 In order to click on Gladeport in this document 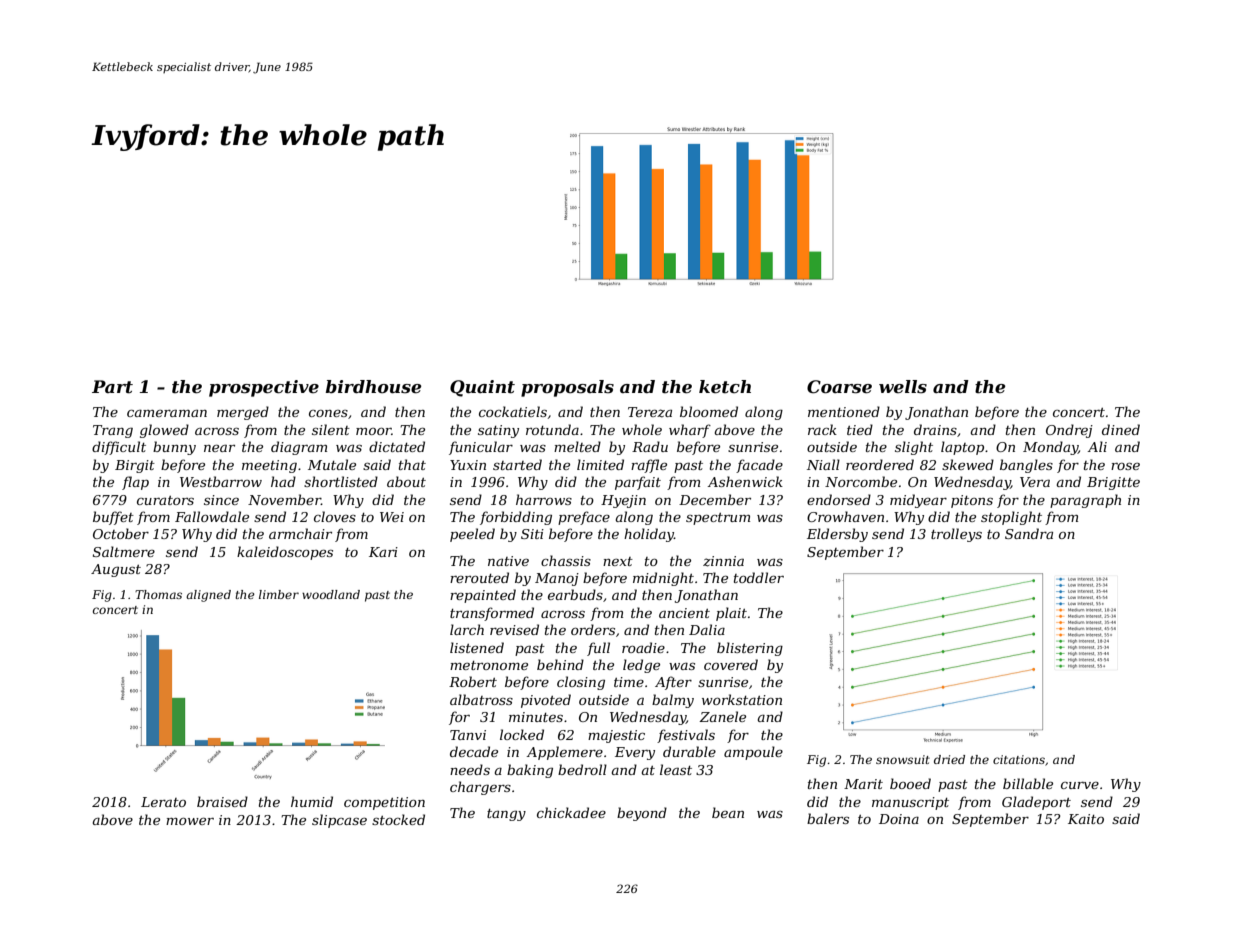, I will do `click(1036, 803)`.
